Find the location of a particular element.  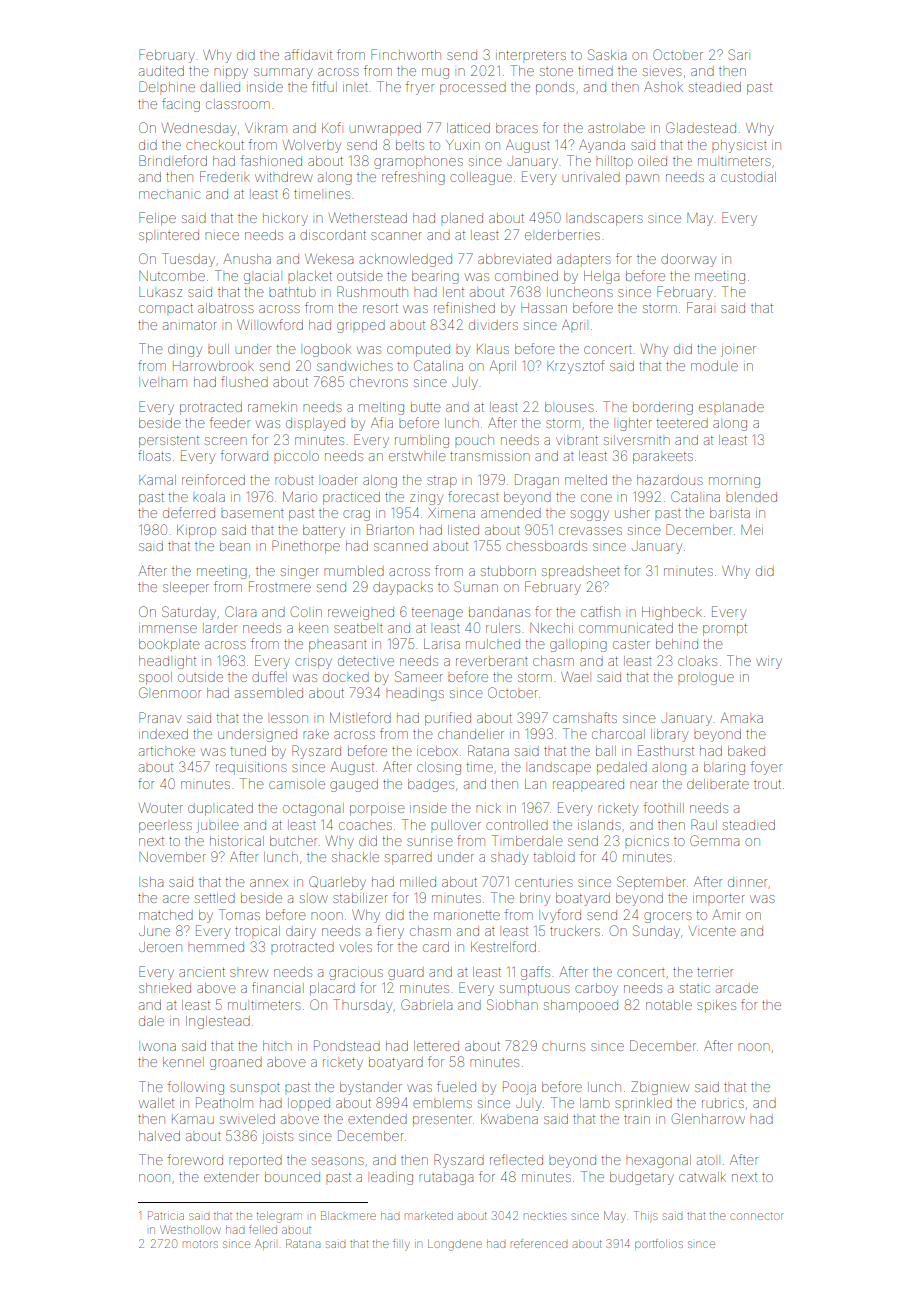

Gabriela is located at coordinates (426, 1004).
